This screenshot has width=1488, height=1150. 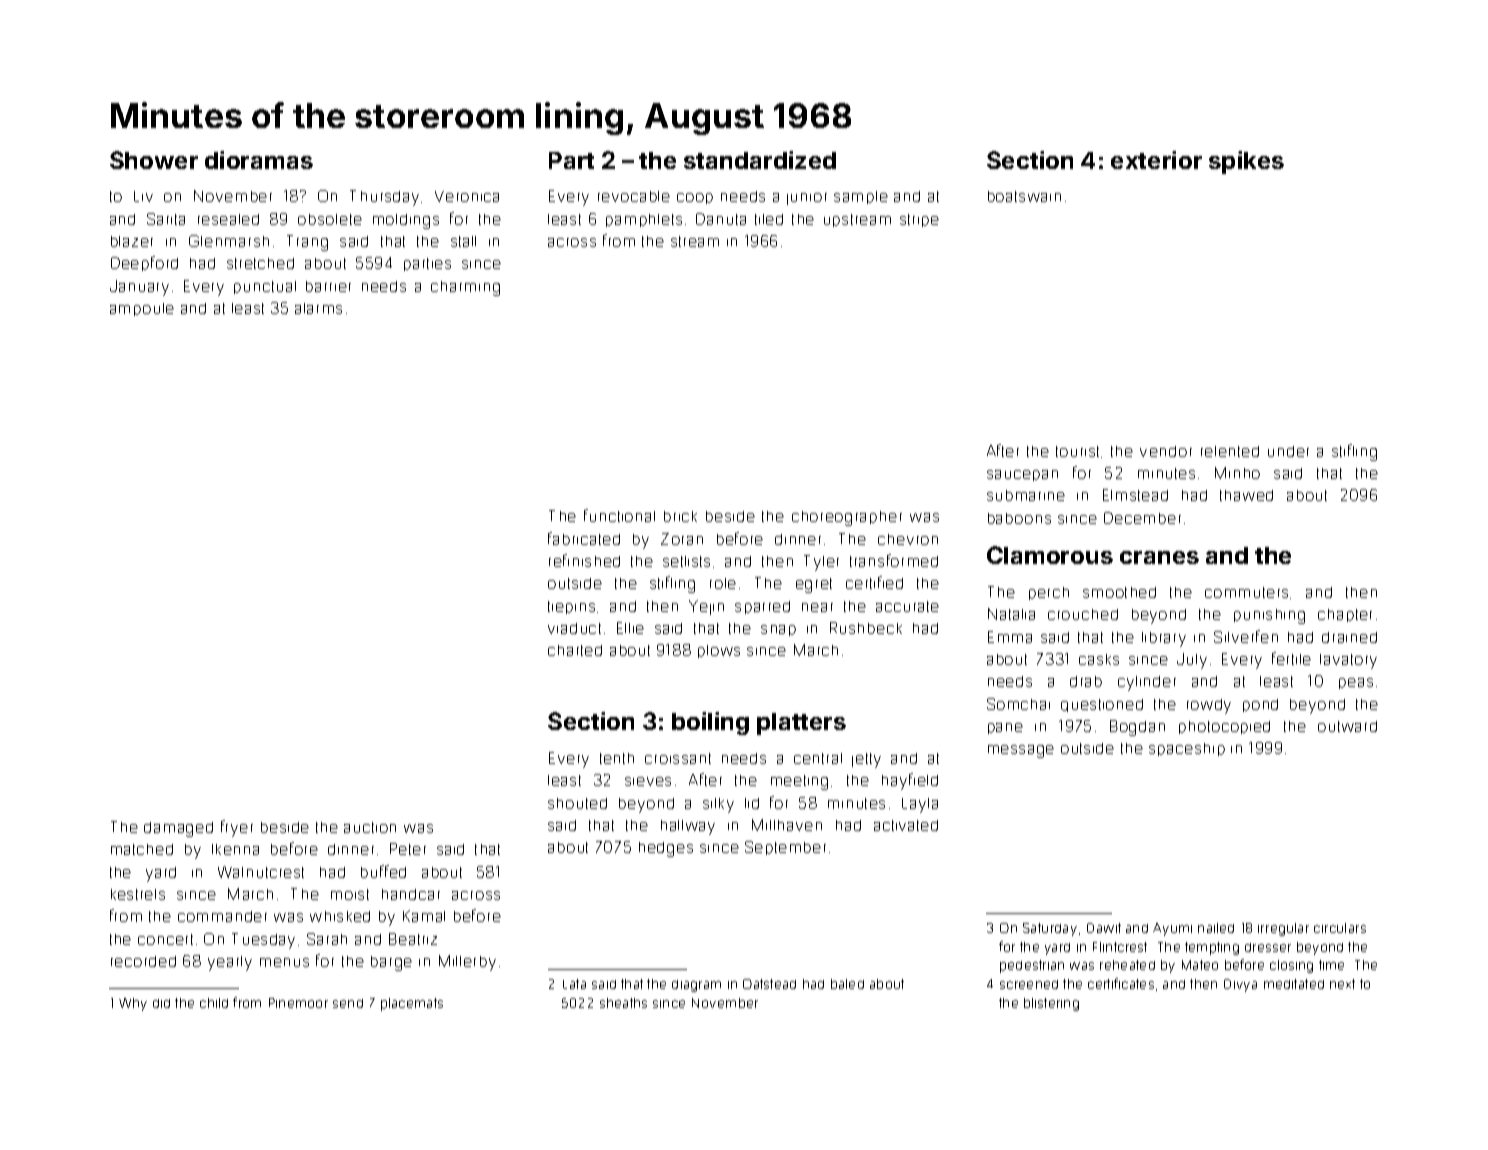 What do you see at coordinates (785, 848) in the screenshot?
I see `September` at bounding box center [785, 848].
